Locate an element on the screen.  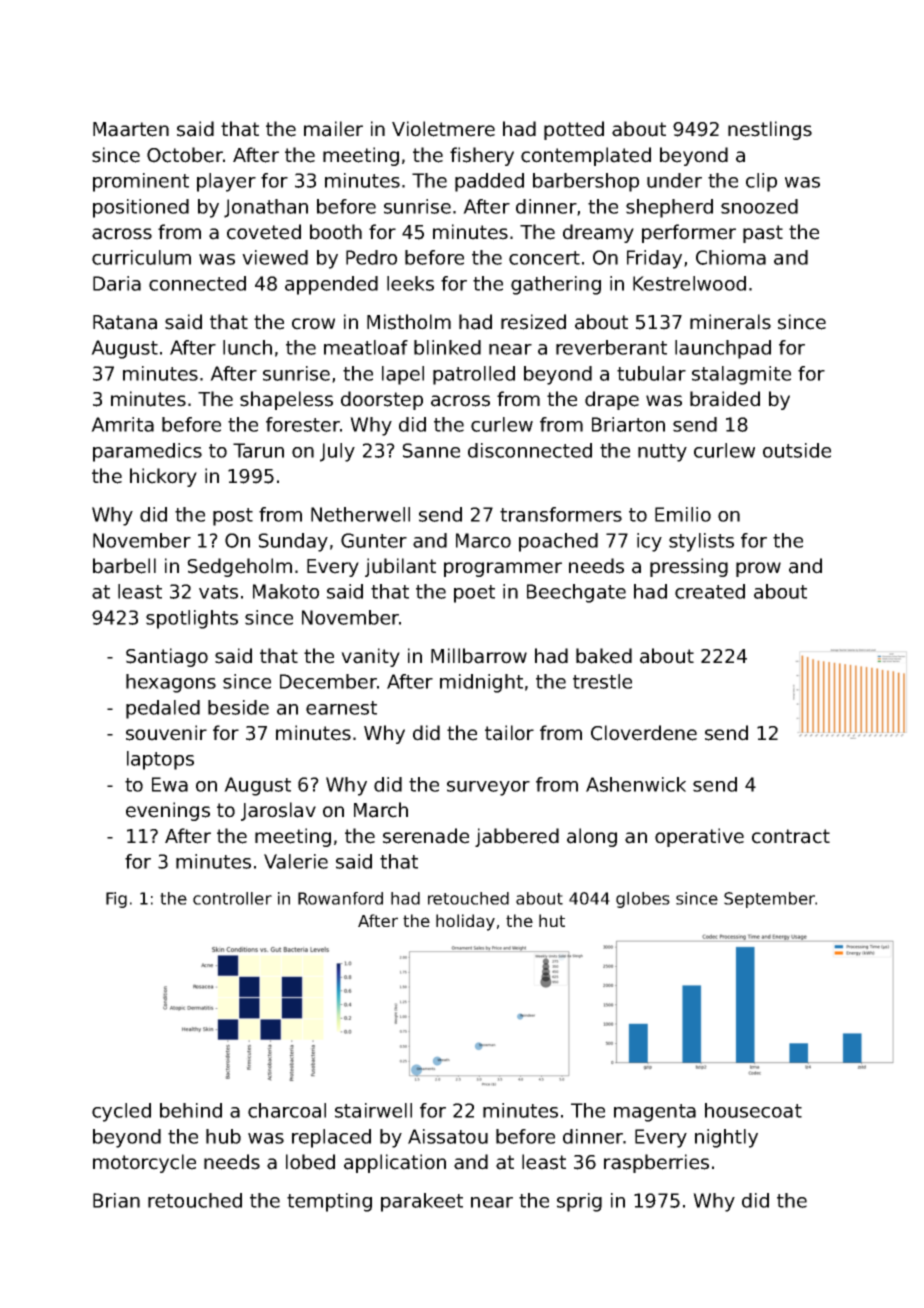
Violetmere is located at coordinates (443, 129).
